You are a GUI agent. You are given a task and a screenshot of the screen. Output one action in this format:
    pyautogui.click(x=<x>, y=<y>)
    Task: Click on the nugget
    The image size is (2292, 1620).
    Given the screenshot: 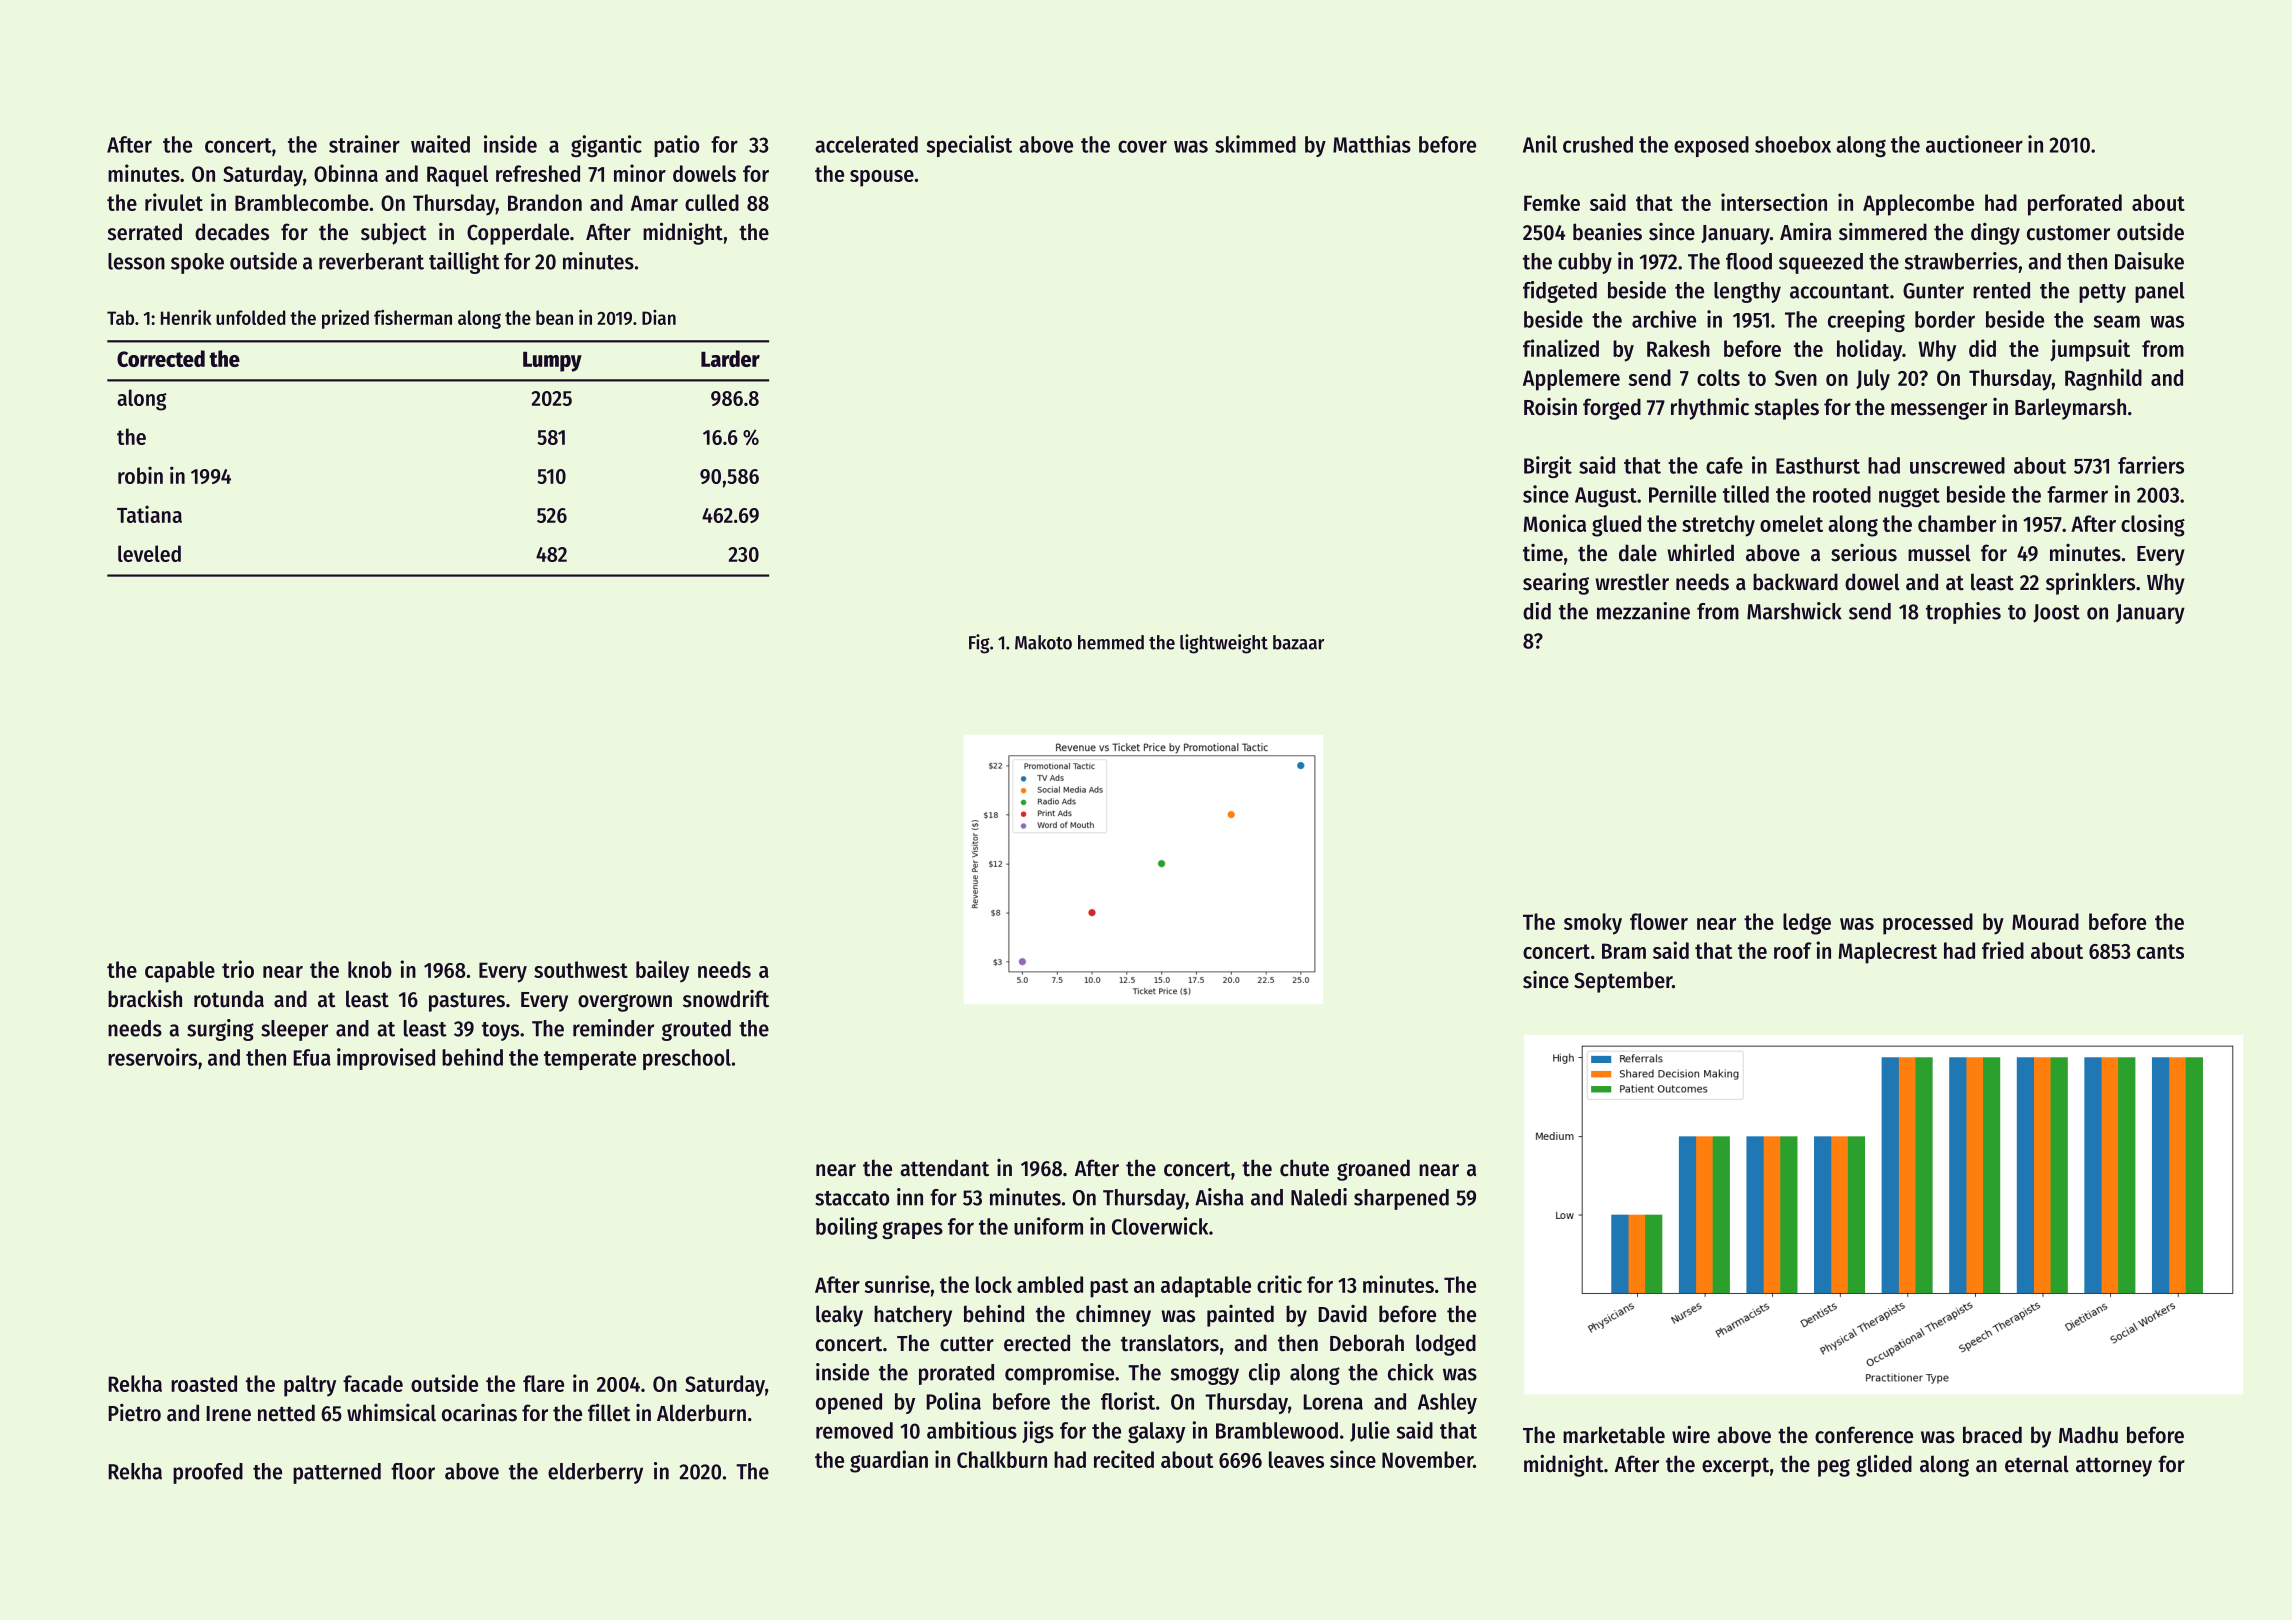 What is the action you would take?
    pyautogui.click(x=1909, y=497)
